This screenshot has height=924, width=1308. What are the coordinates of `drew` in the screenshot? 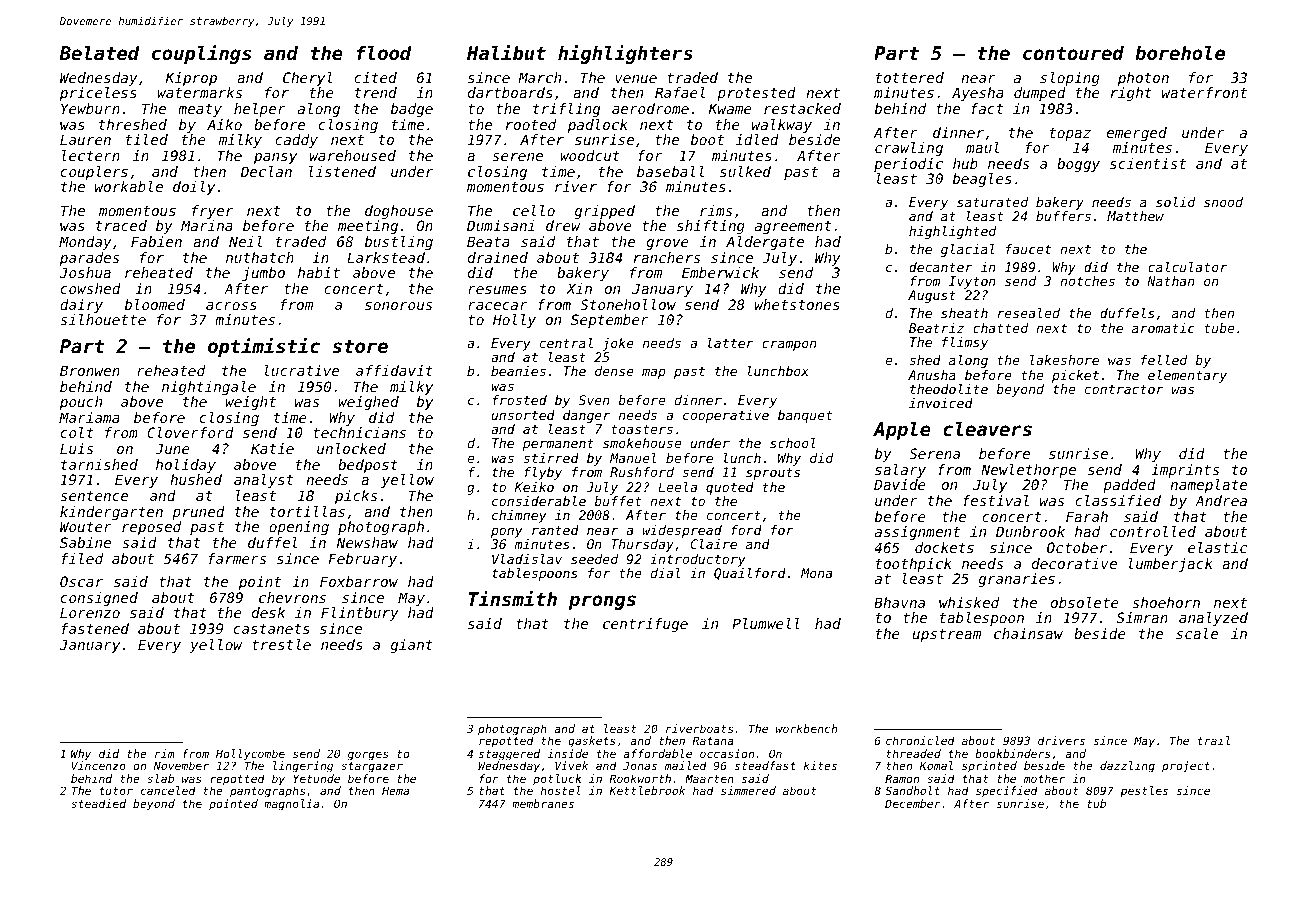 It's located at (563, 225).
